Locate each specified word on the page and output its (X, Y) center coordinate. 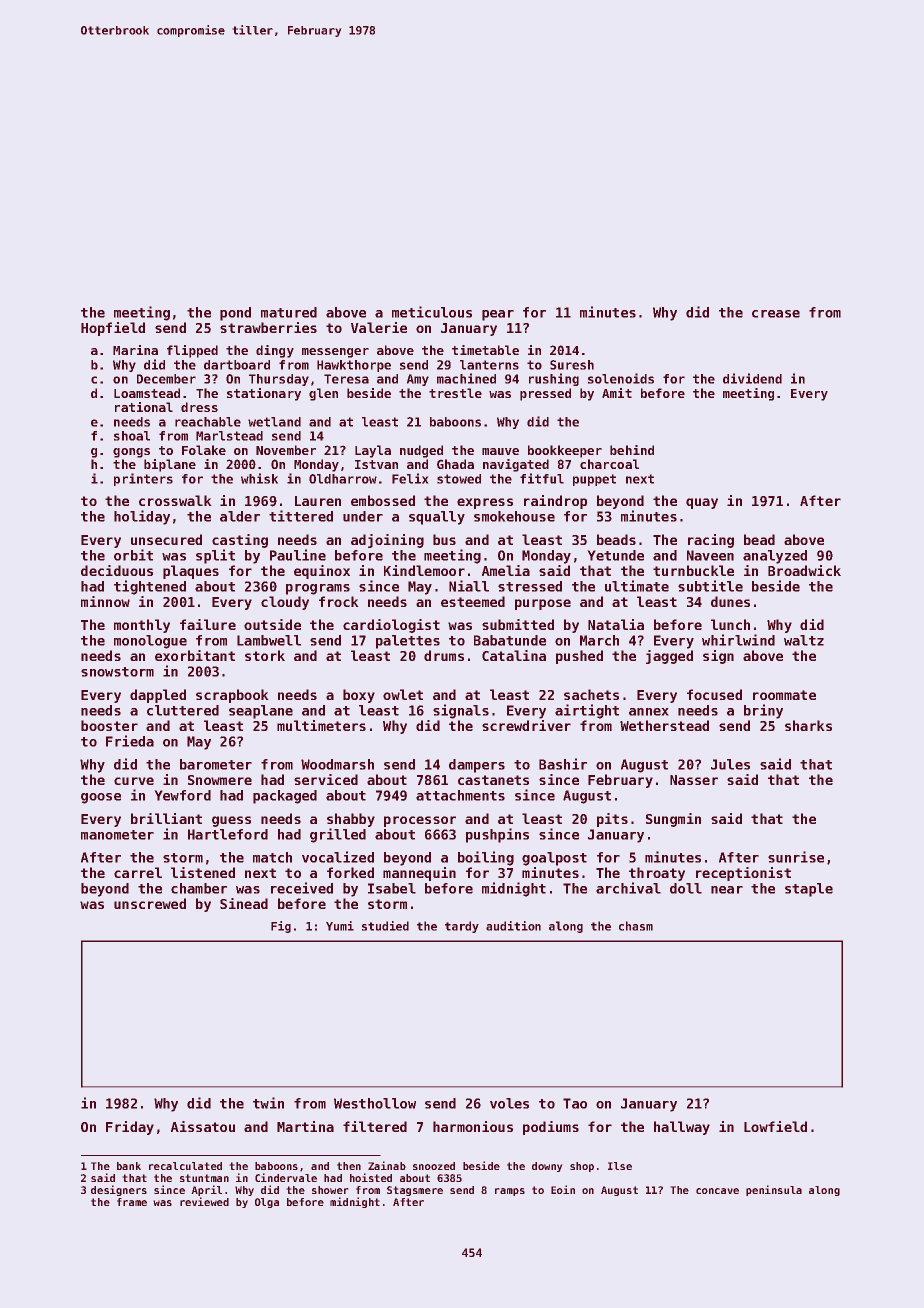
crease (776, 314)
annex (649, 712)
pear (498, 315)
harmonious (473, 1126)
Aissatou (203, 1126)
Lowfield (775, 1126)
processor (420, 821)
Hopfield (113, 329)
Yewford (182, 795)
